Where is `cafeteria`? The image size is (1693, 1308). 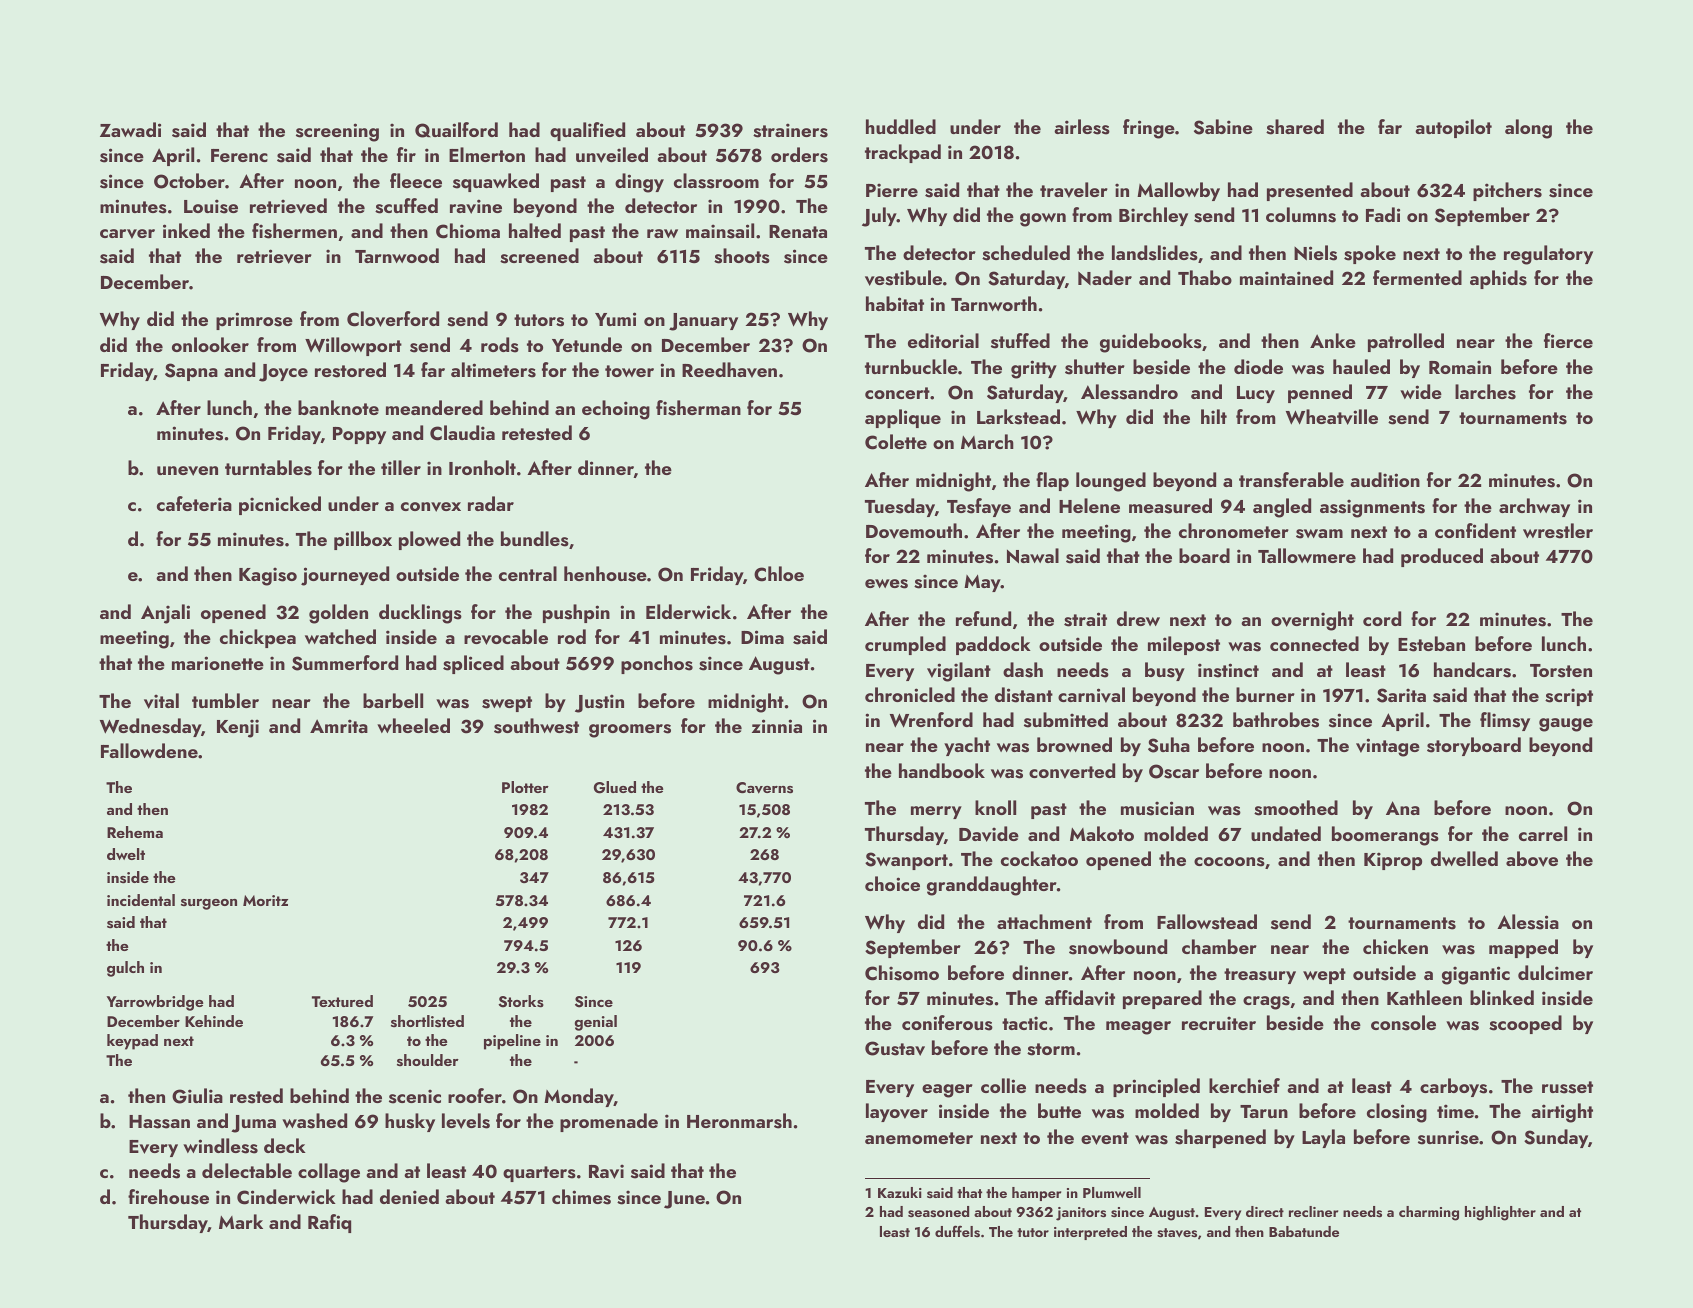 cafeteria is located at coordinates (194, 503).
